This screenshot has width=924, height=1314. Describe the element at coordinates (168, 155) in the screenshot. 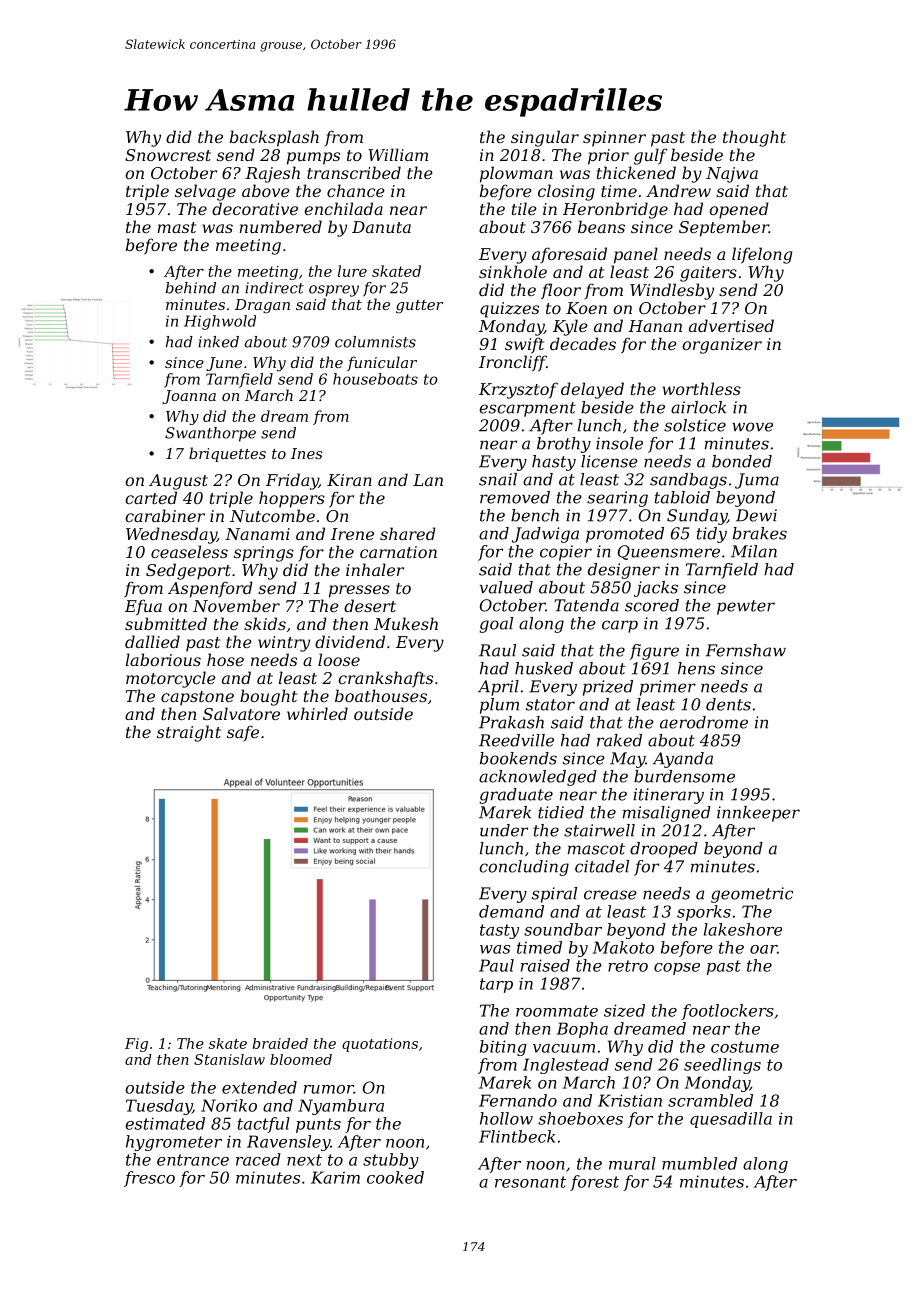

I see `Snowcrest` at that location.
